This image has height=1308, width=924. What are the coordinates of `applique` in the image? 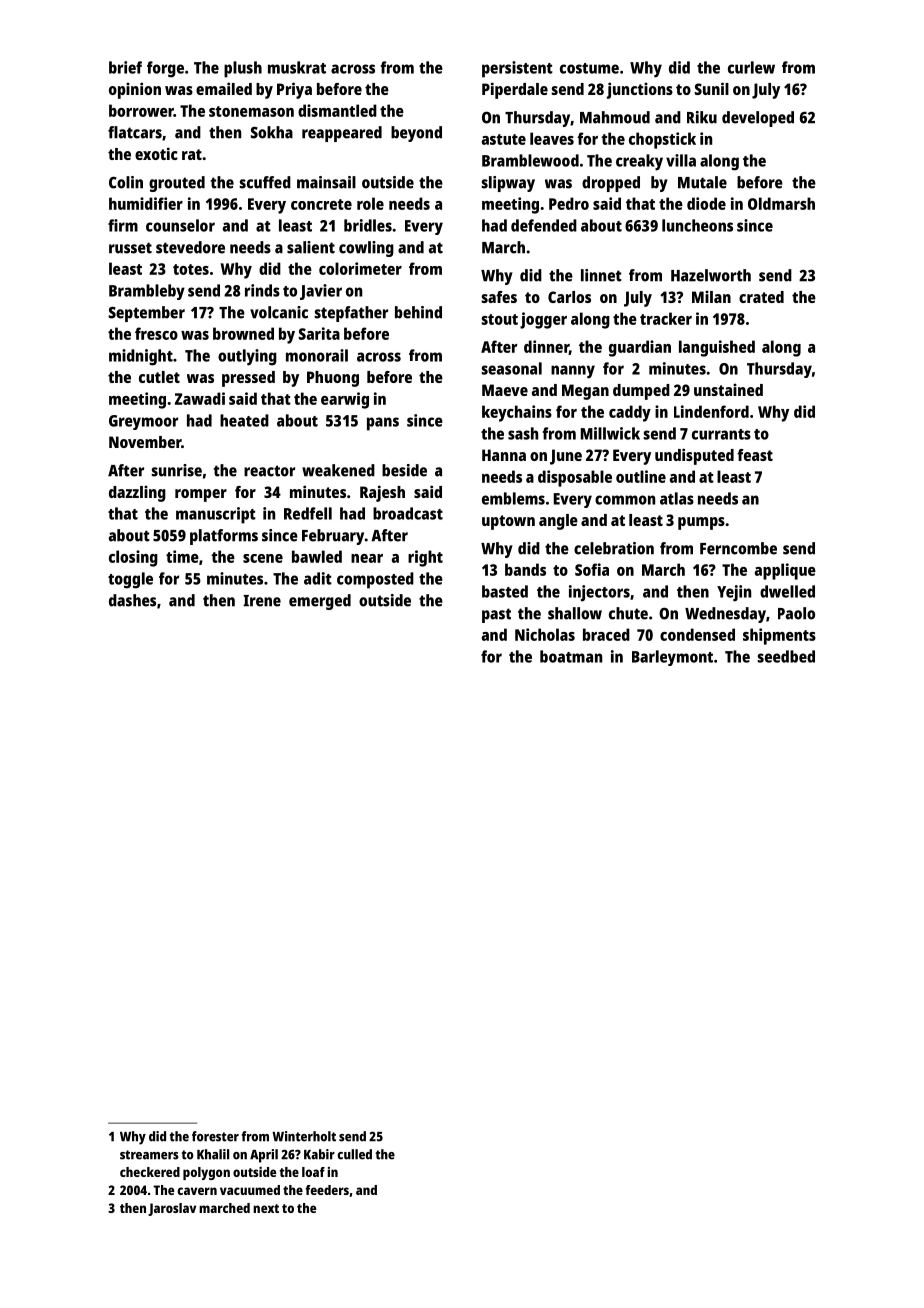 It's located at (785, 571).
